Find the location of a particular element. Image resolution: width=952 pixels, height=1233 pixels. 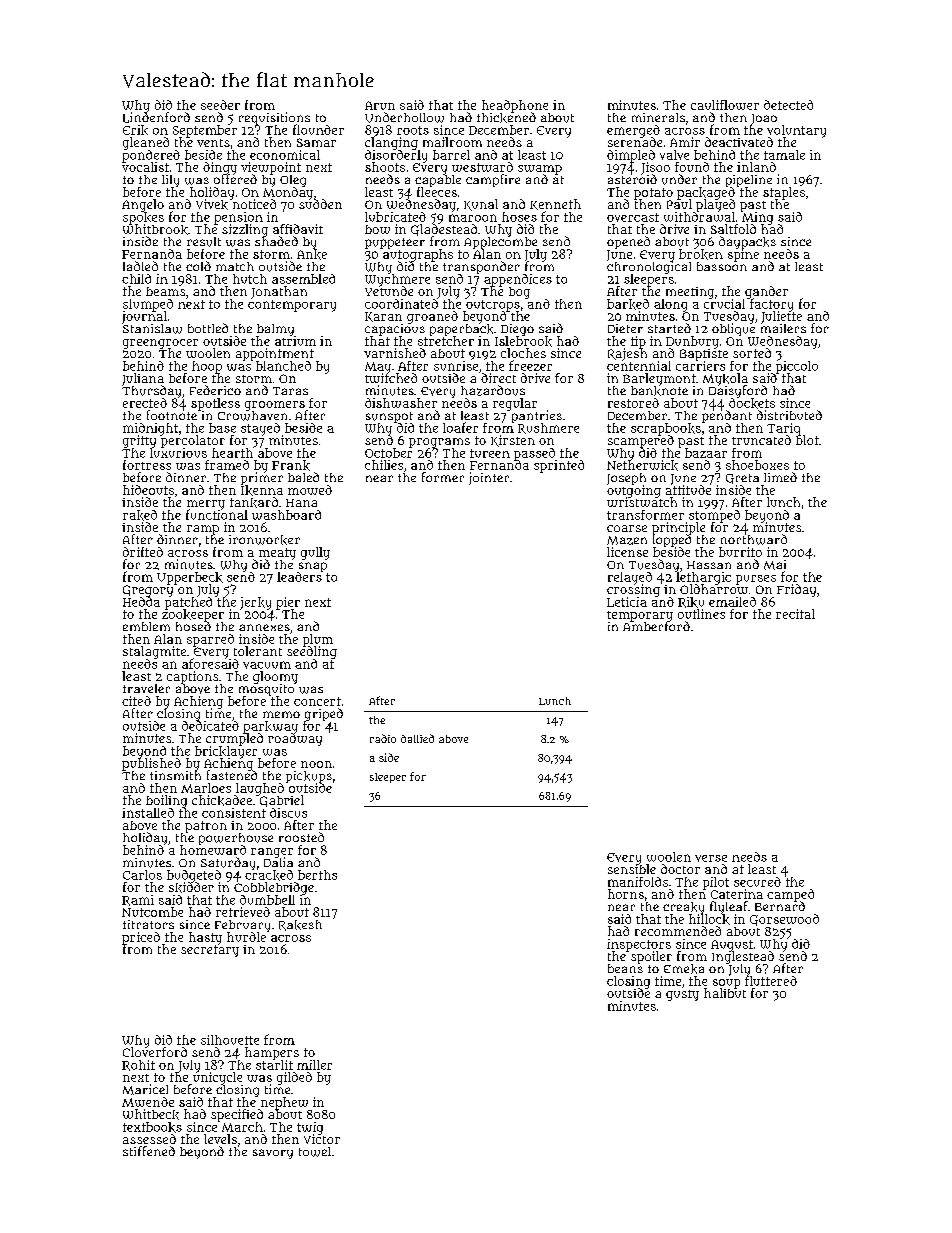

sensible is located at coordinates (632, 869).
